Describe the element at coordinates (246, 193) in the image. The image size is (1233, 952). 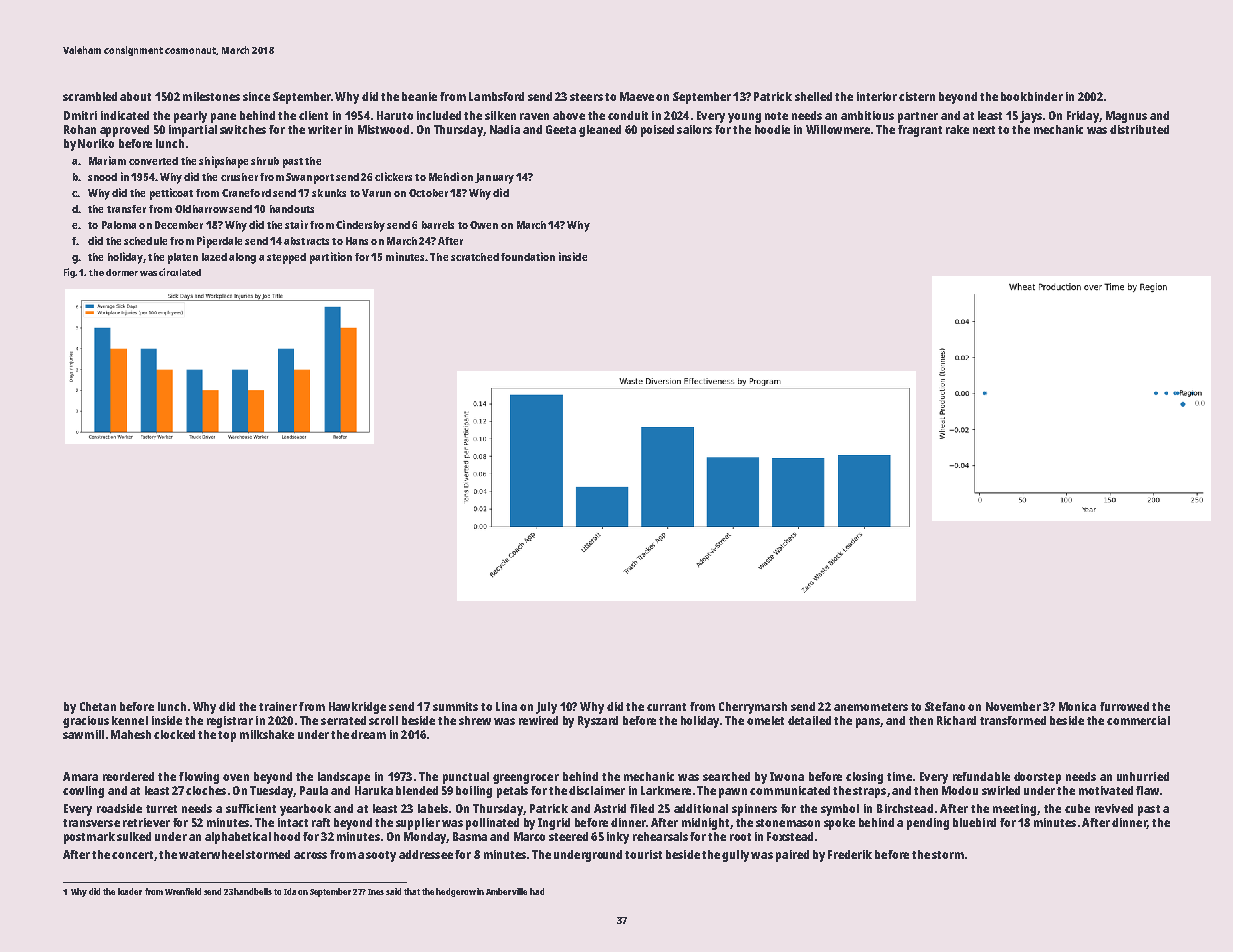
I see `Craneford` at that location.
